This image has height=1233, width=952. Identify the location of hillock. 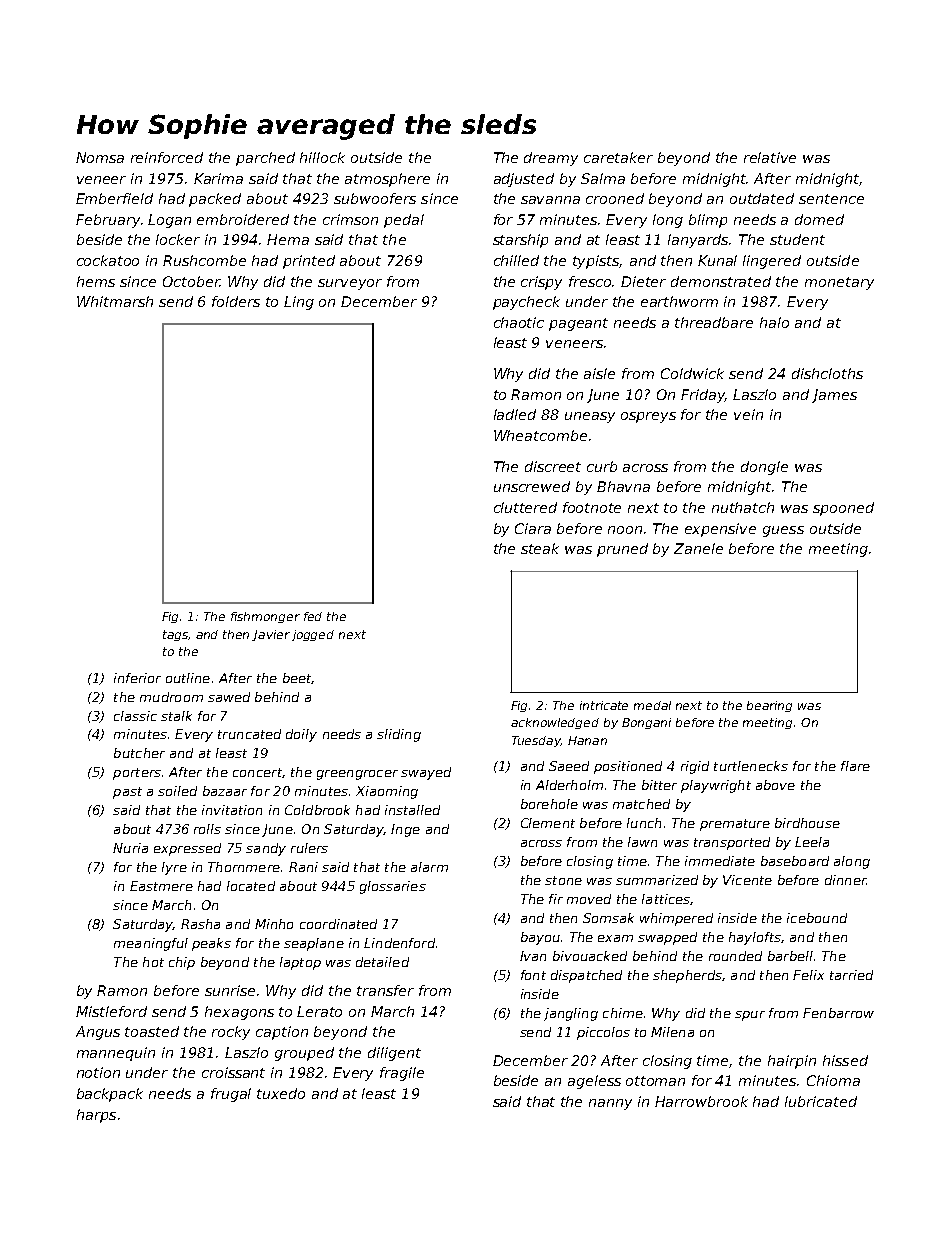
(322, 157).
